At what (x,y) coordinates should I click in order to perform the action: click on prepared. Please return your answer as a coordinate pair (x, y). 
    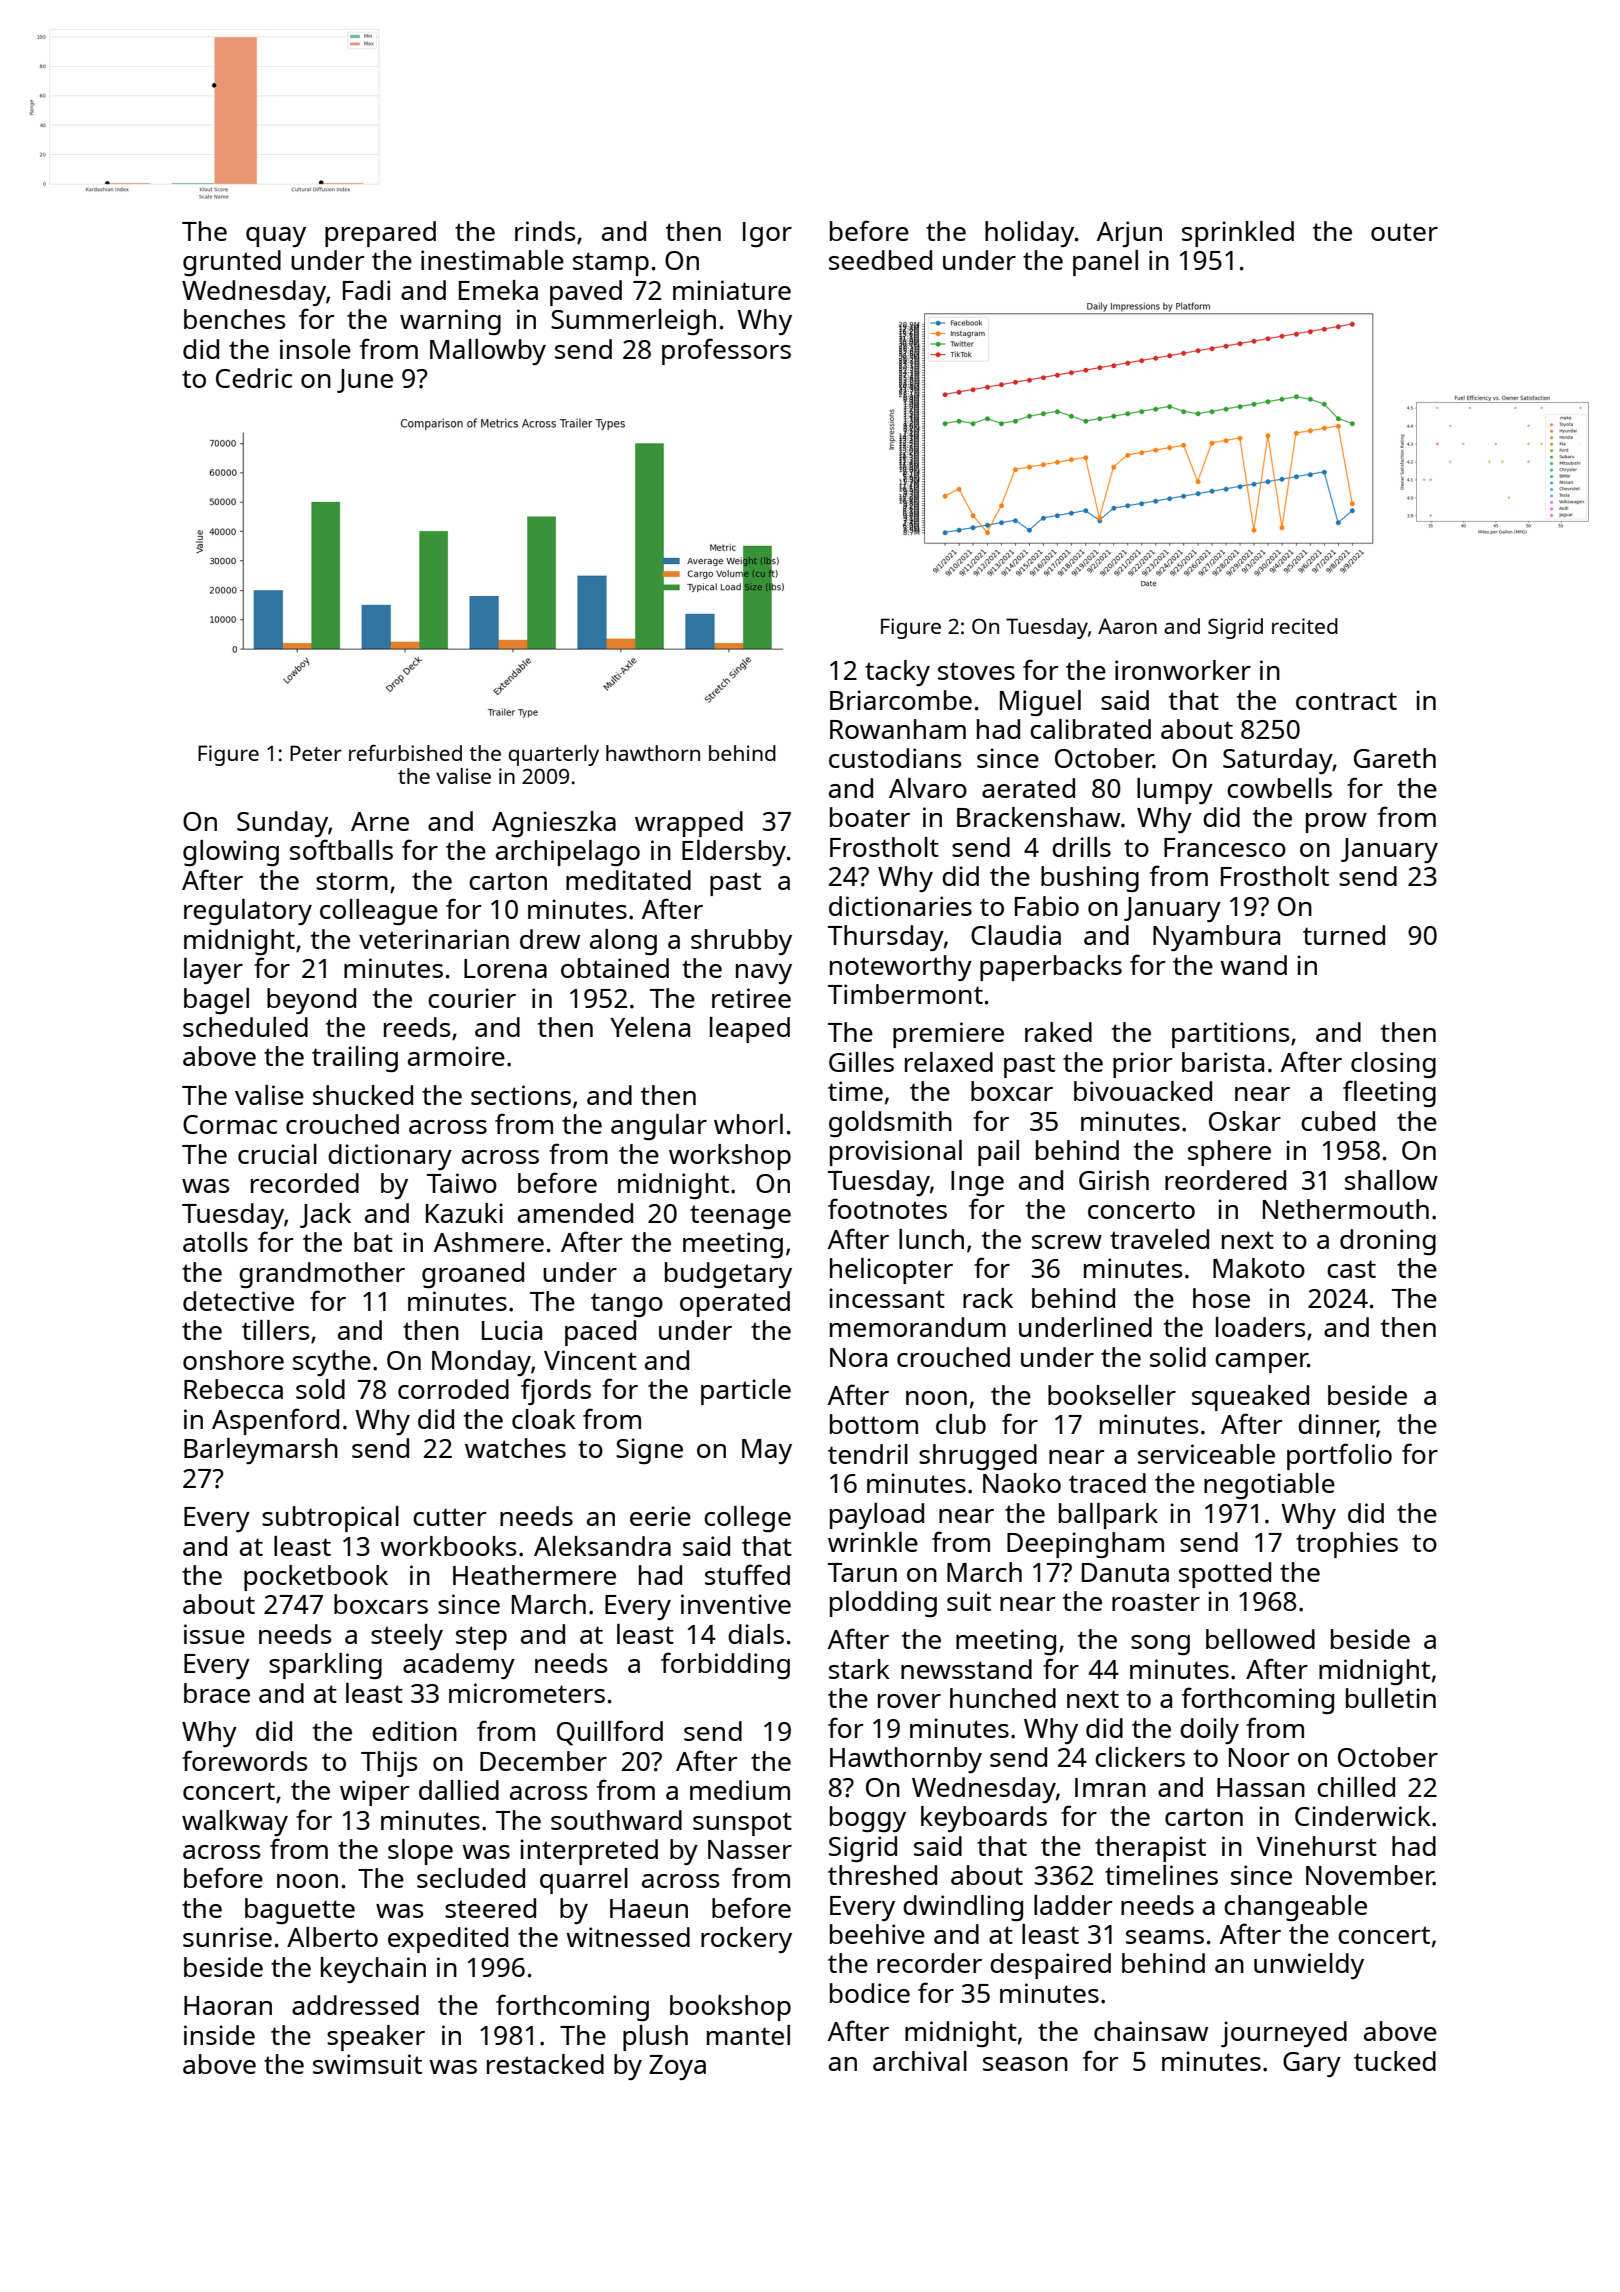
    Looking at the image, I should click on (380, 234).
